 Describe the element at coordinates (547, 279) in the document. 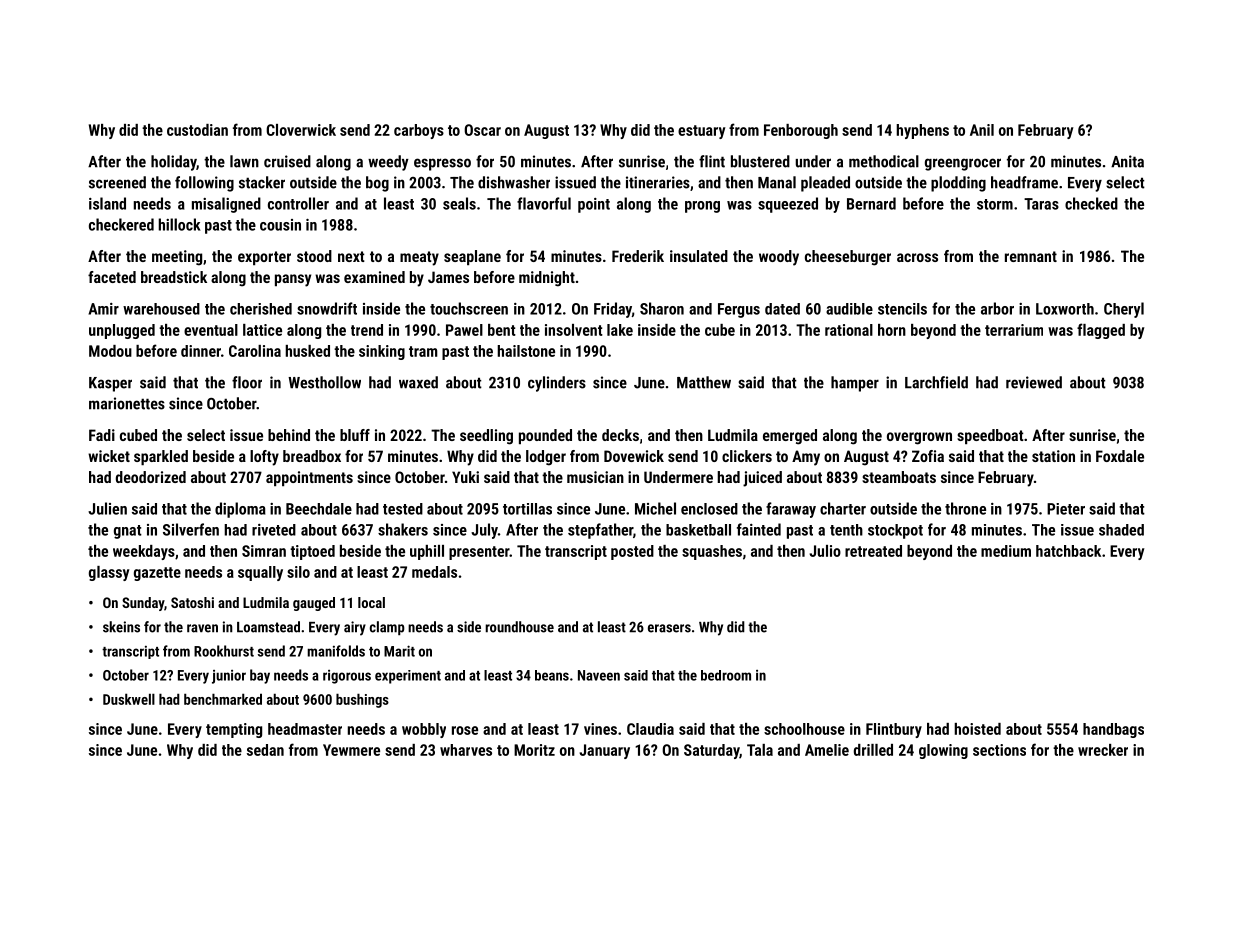

I see `midnight` at that location.
